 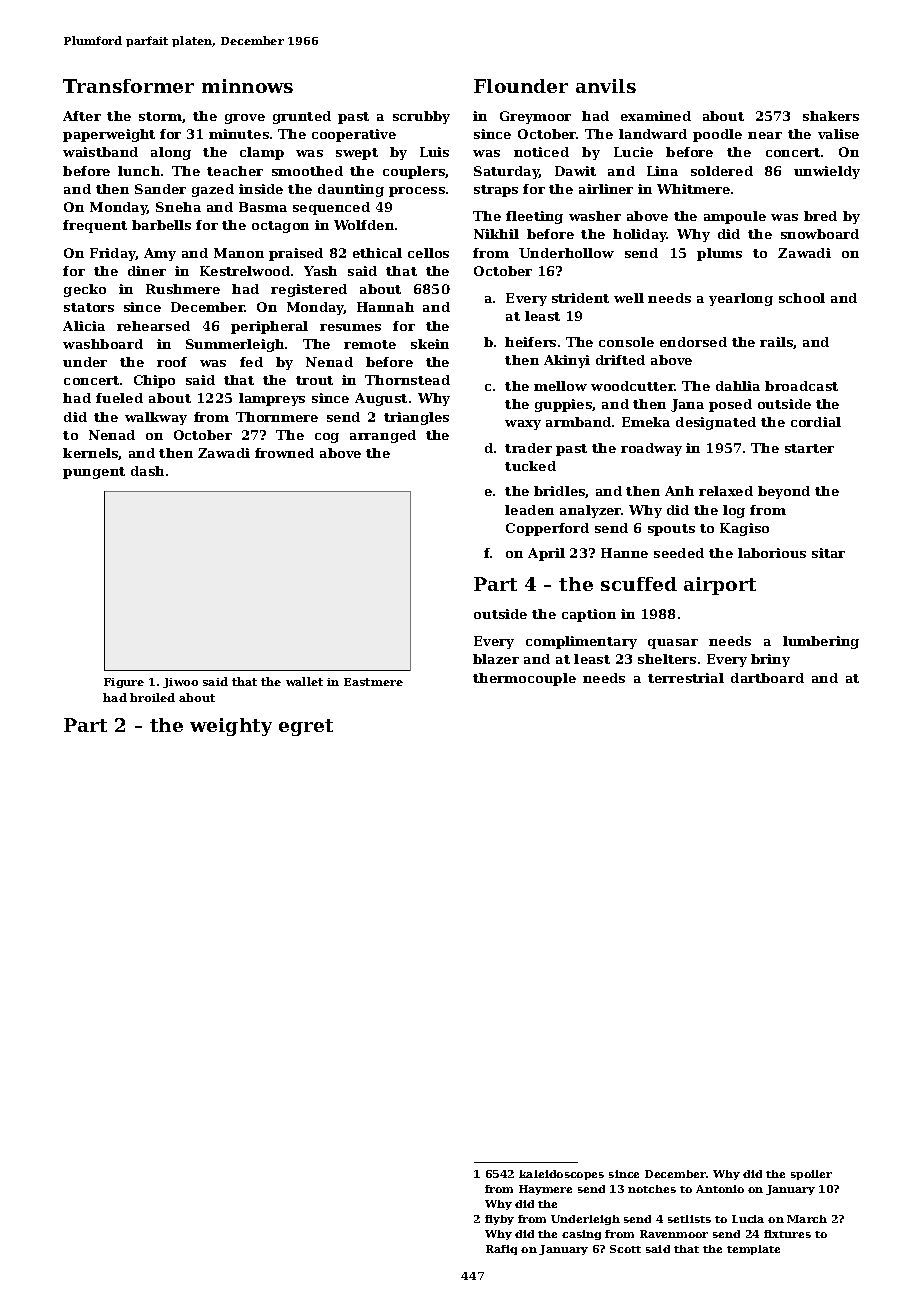 I want to click on Jiwoo, so click(x=180, y=683).
